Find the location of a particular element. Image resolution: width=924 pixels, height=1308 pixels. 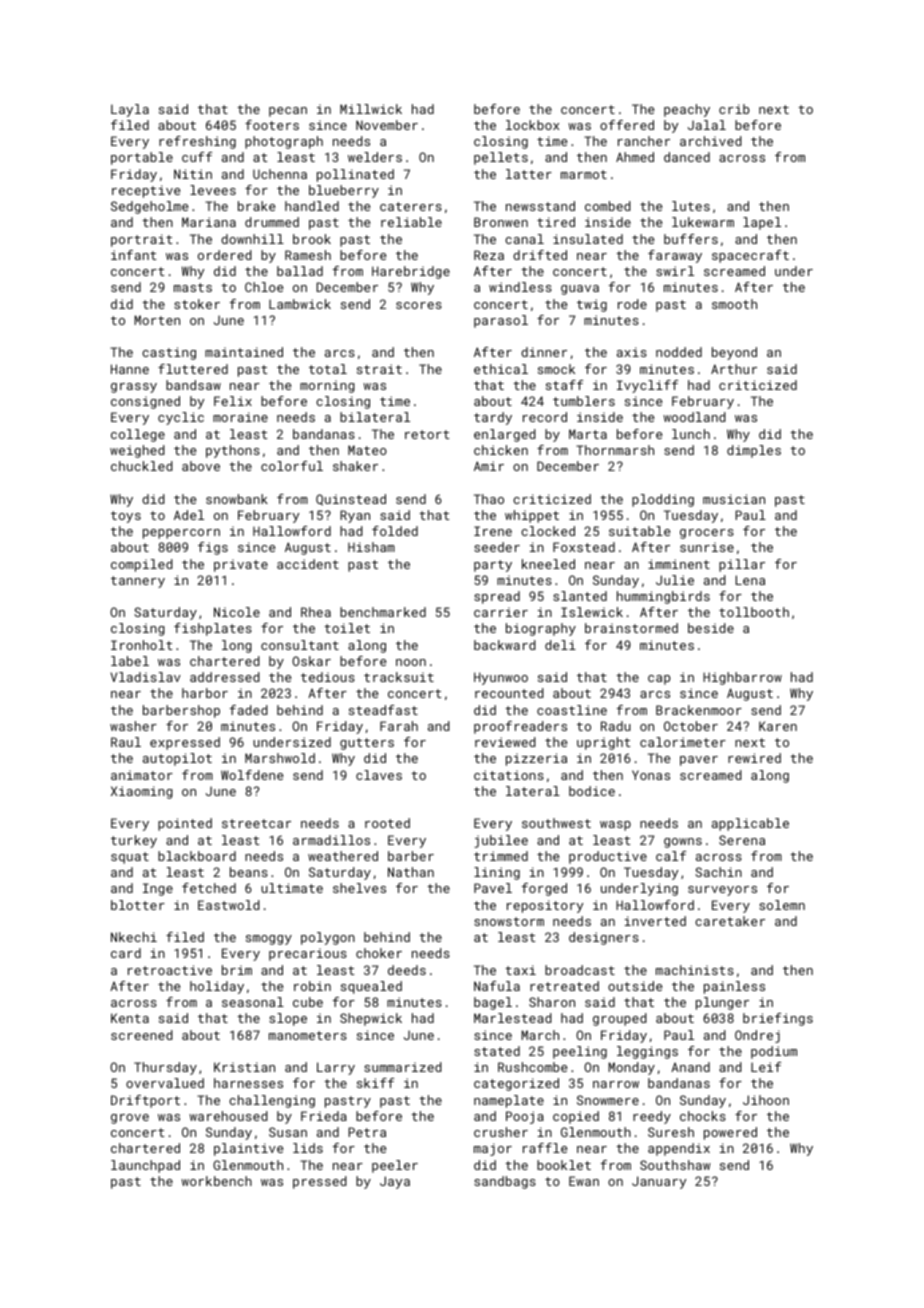

workbench is located at coordinates (216, 1181).
